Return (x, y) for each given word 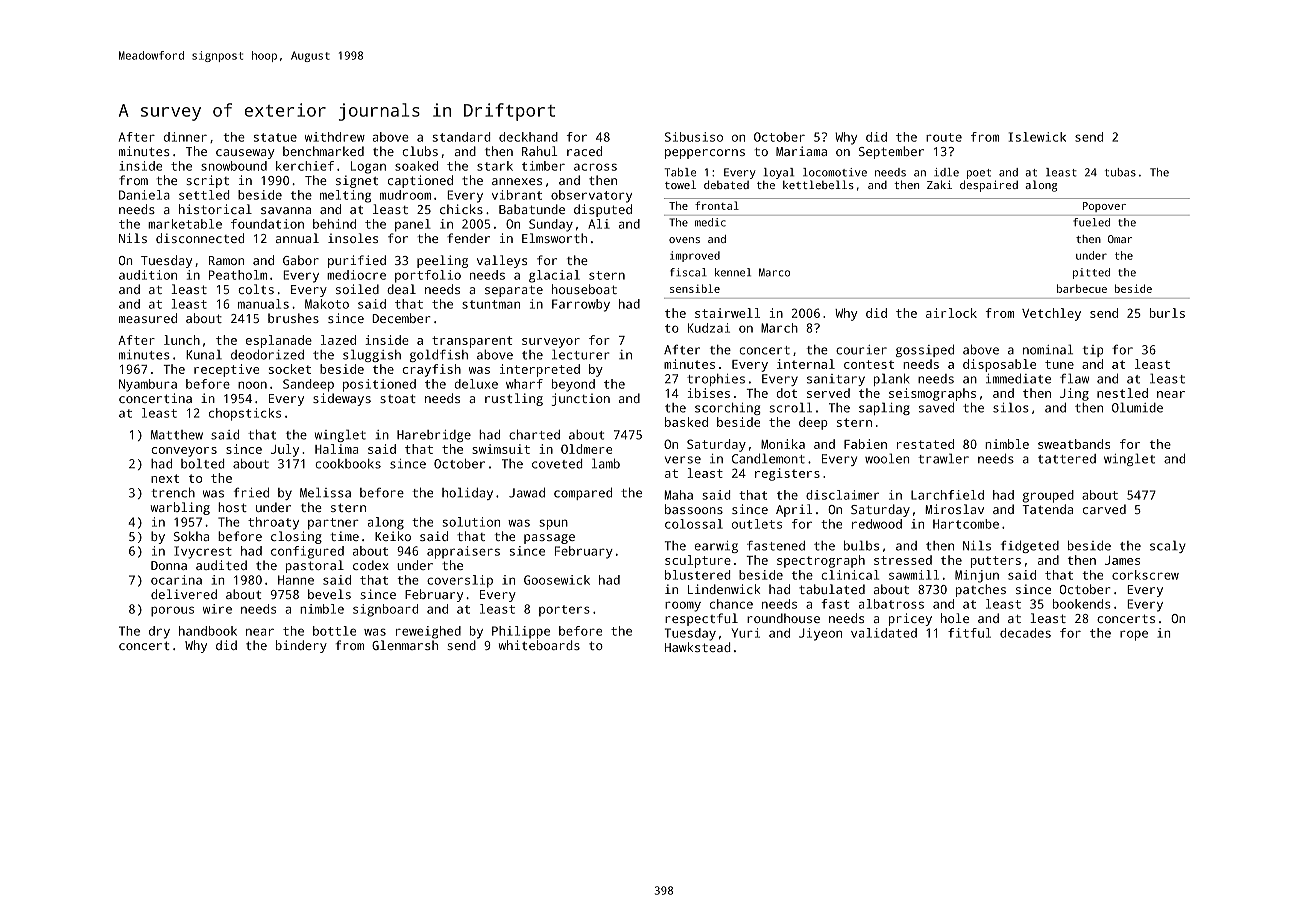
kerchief (305, 166)
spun (554, 524)
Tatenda (1047, 509)
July (285, 450)
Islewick (1037, 137)
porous (172, 611)
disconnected (200, 238)
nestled (1122, 393)
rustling (514, 399)
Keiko (393, 536)
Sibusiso (694, 137)
